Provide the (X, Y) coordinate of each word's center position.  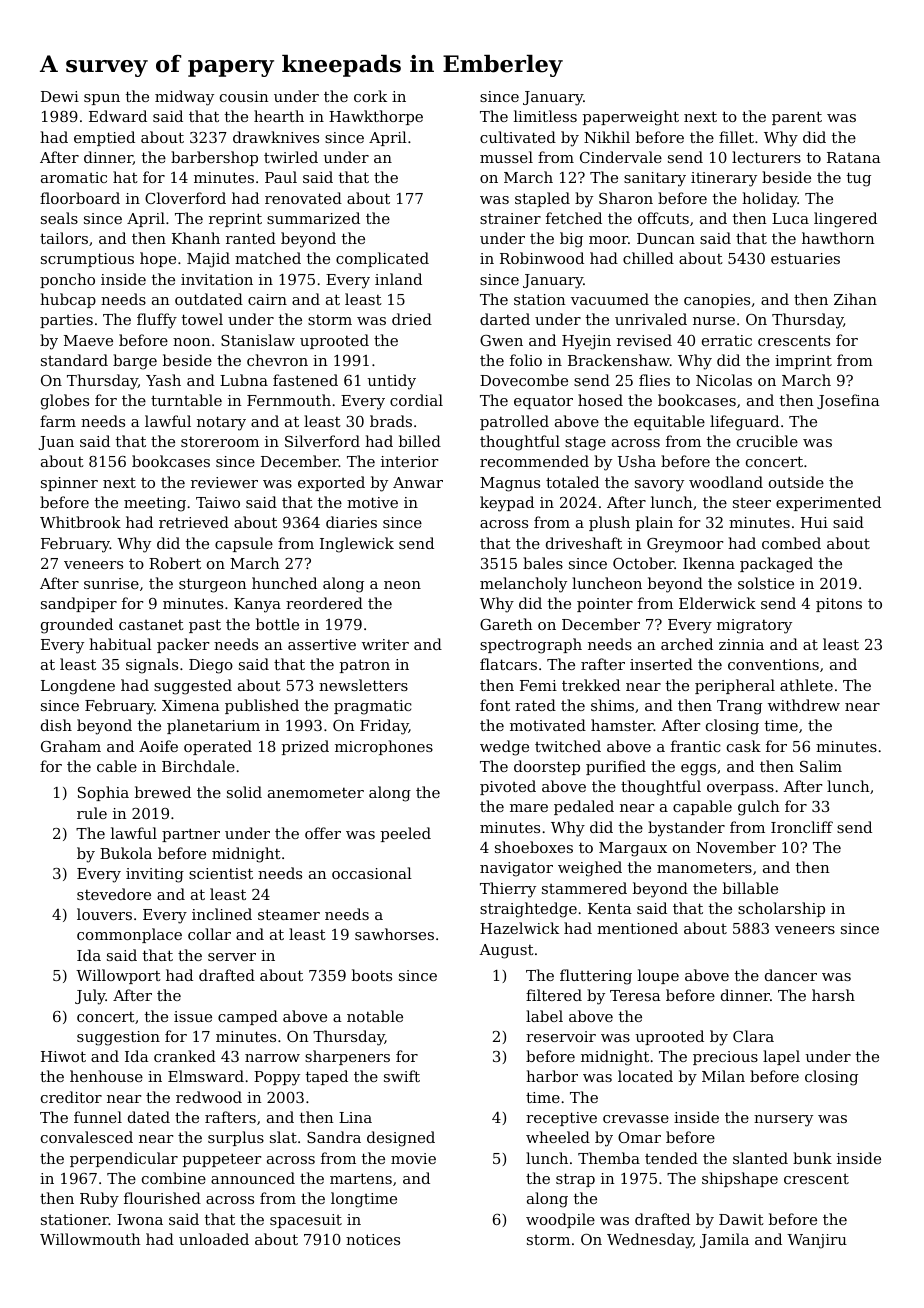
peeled (406, 834)
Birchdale (198, 766)
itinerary (724, 179)
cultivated (518, 137)
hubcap (68, 300)
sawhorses (394, 934)
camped (248, 1017)
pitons (839, 605)
